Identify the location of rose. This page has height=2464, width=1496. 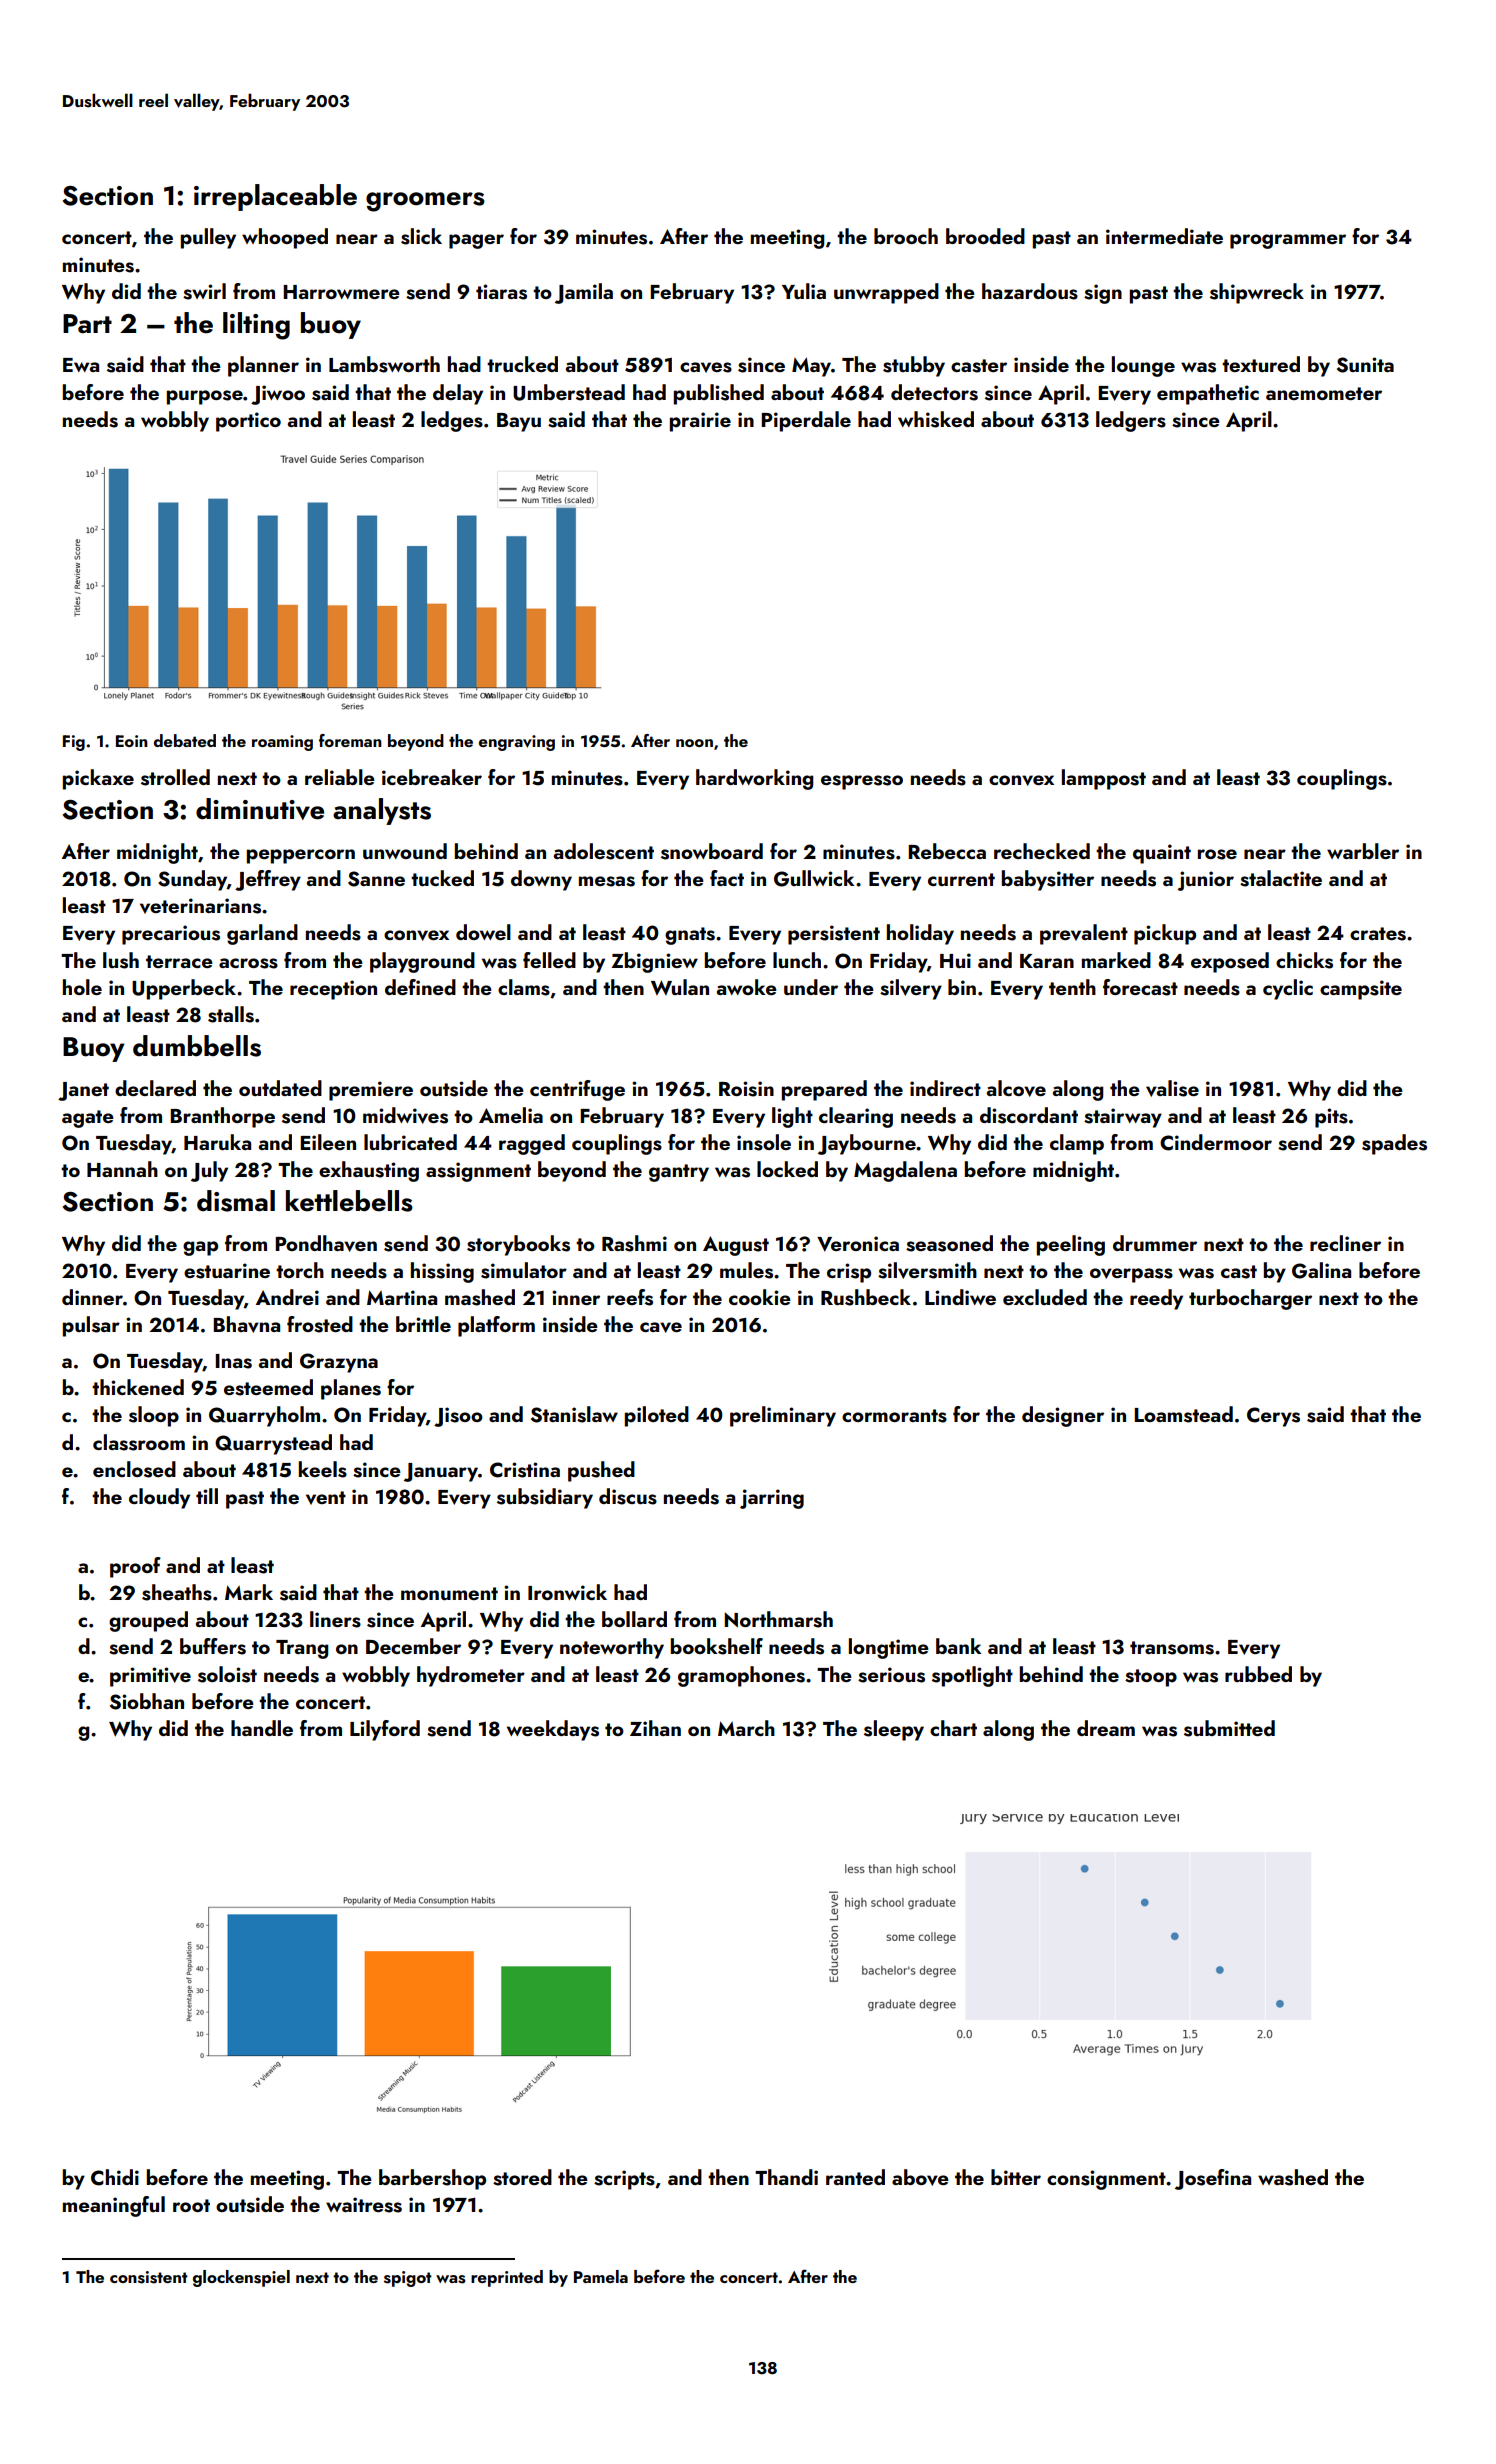
(1217, 854).
